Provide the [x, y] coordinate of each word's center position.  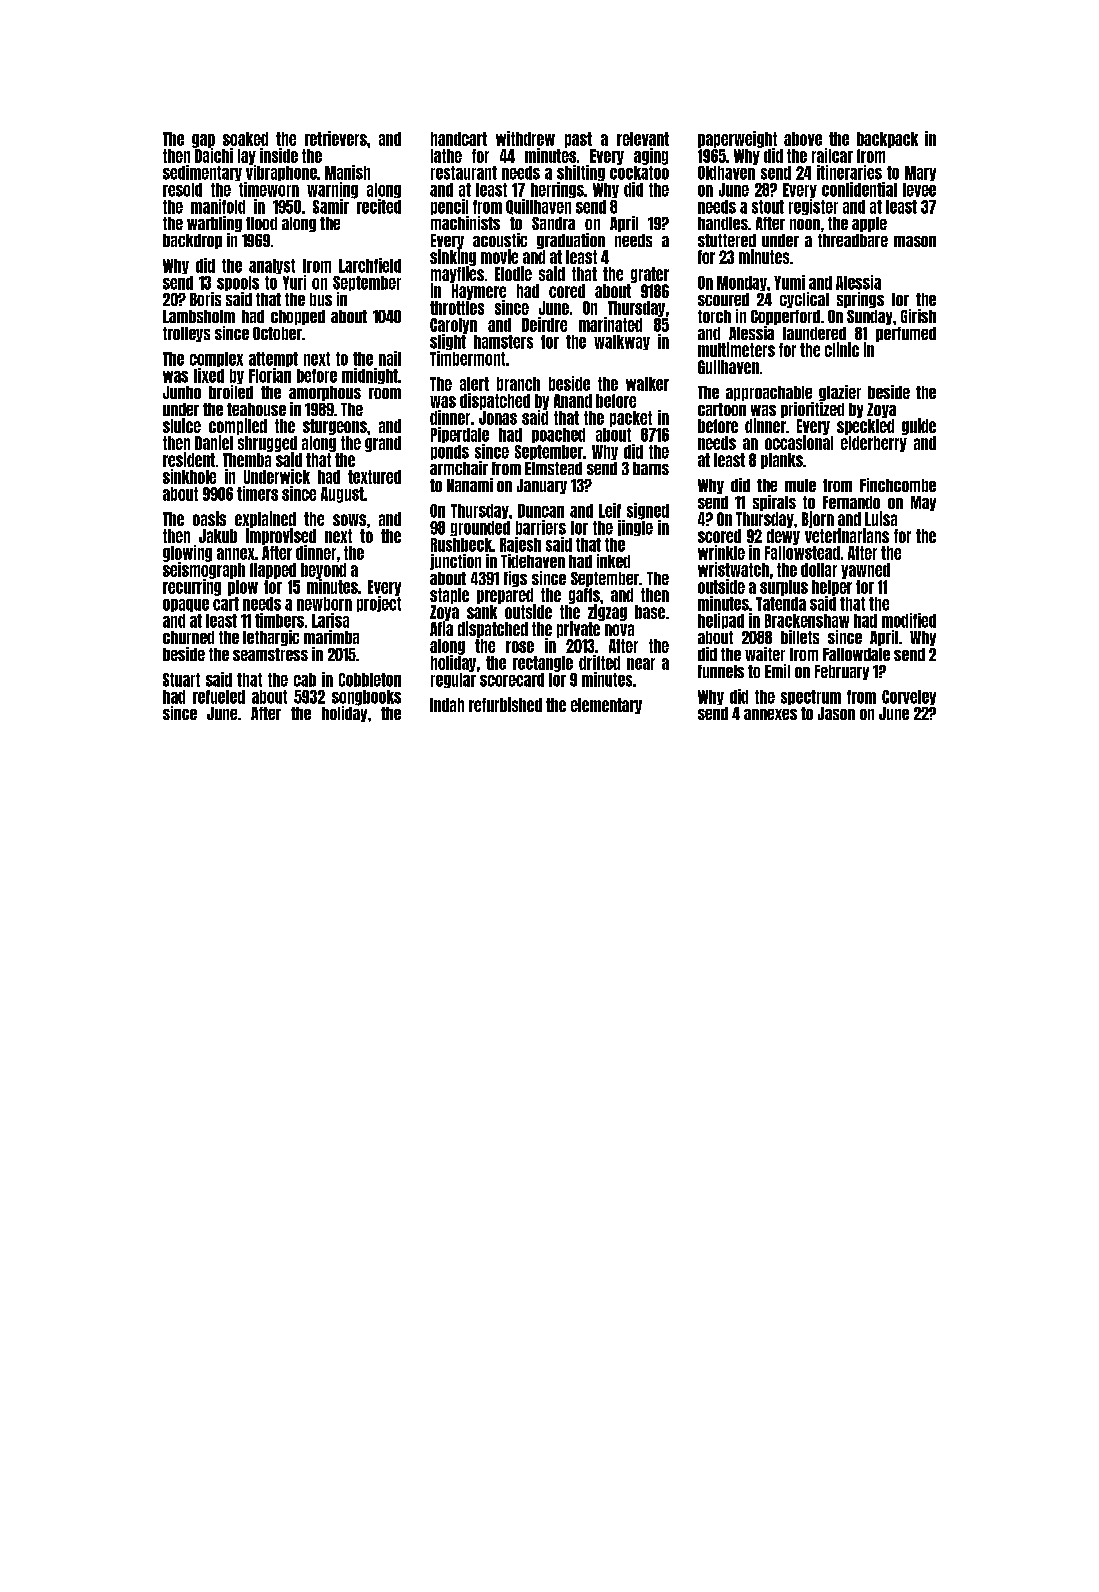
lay [247, 157]
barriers [541, 527]
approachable [769, 393]
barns [651, 468]
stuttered [727, 240]
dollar [819, 570]
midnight [370, 376]
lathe [446, 156]
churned [188, 637]
